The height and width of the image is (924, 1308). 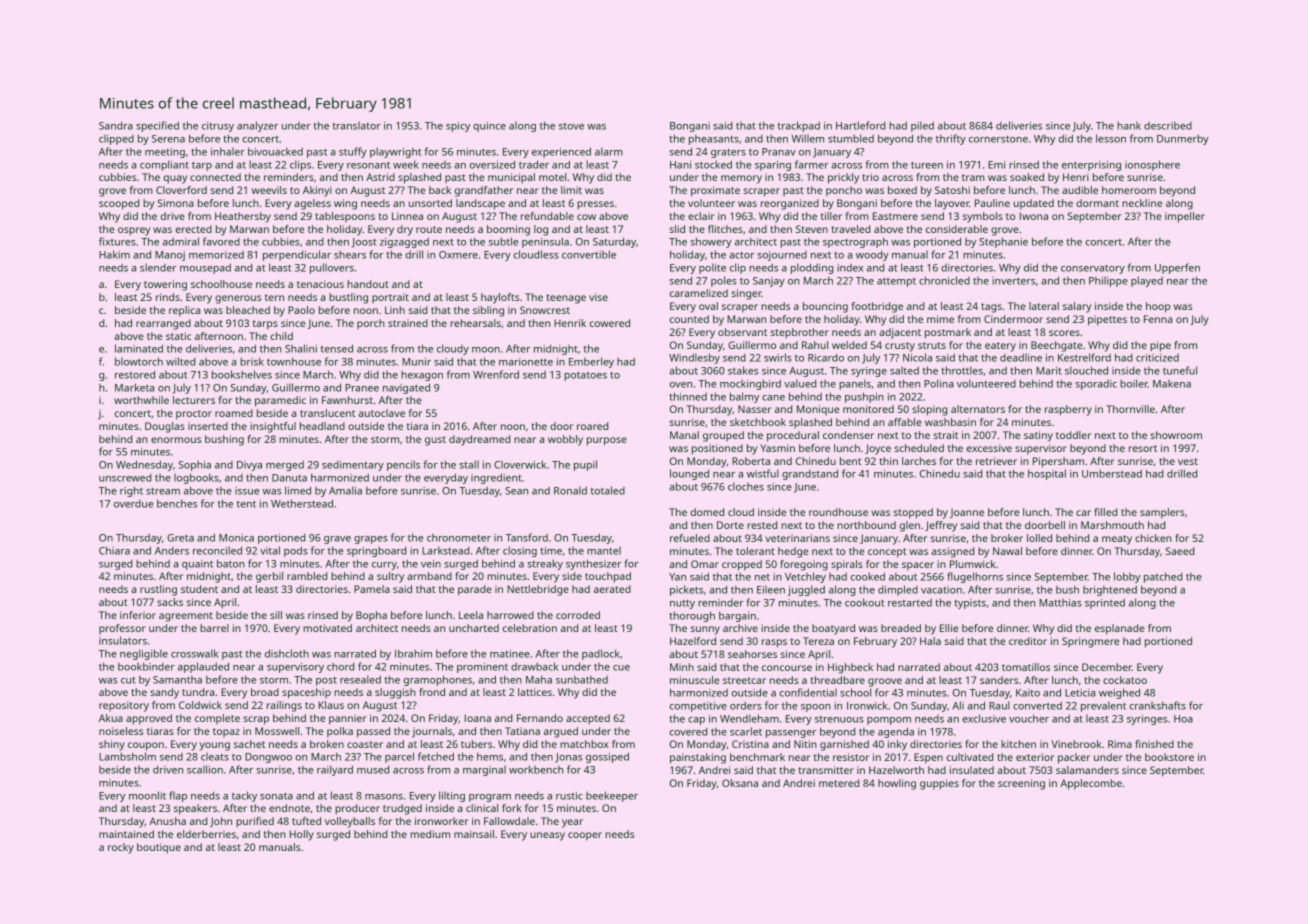 I want to click on tensed, so click(x=336, y=348).
